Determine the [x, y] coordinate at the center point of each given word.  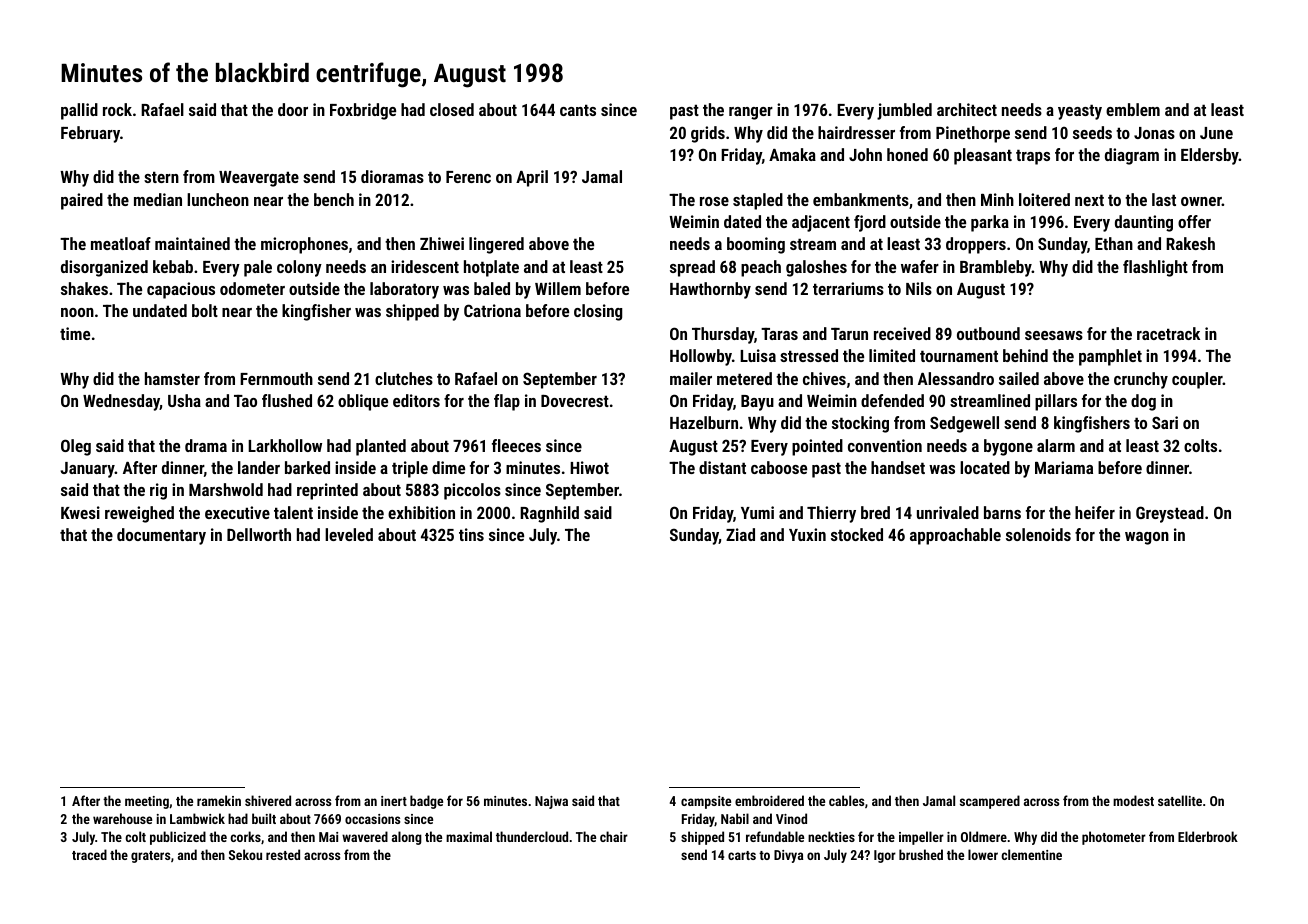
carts [742, 855]
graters [150, 857]
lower [983, 854]
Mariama [1064, 467]
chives [824, 378]
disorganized [104, 268]
